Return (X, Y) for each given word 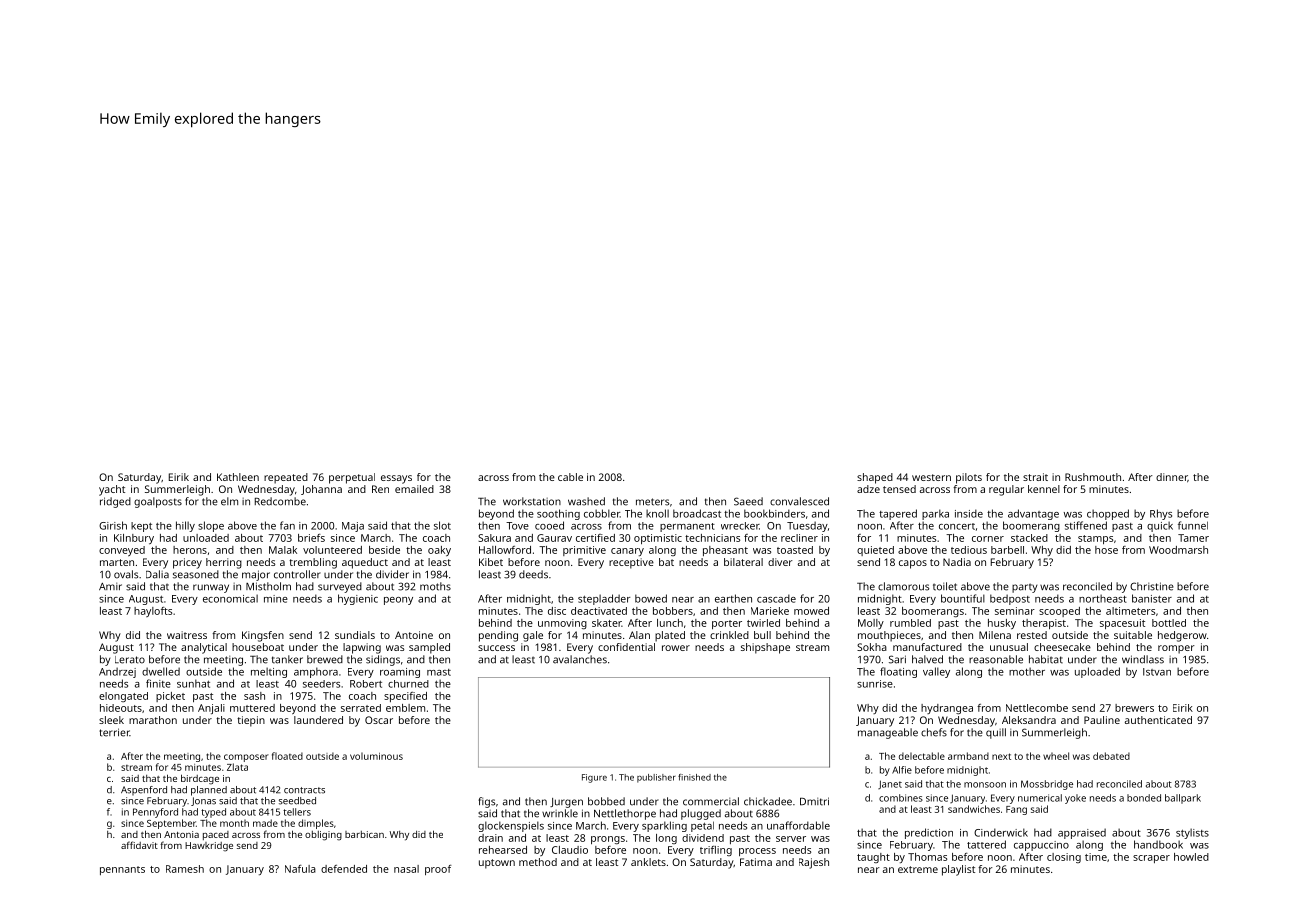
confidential (626, 647)
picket (170, 697)
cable (570, 477)
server (791, 839)
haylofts (153, 612)
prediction (929, 833)
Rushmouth (1093, 477)
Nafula (300, 869)
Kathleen (238, 477)
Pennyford (155, 813)
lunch (670, 623)
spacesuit (1122, 624)
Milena (995, 635)
